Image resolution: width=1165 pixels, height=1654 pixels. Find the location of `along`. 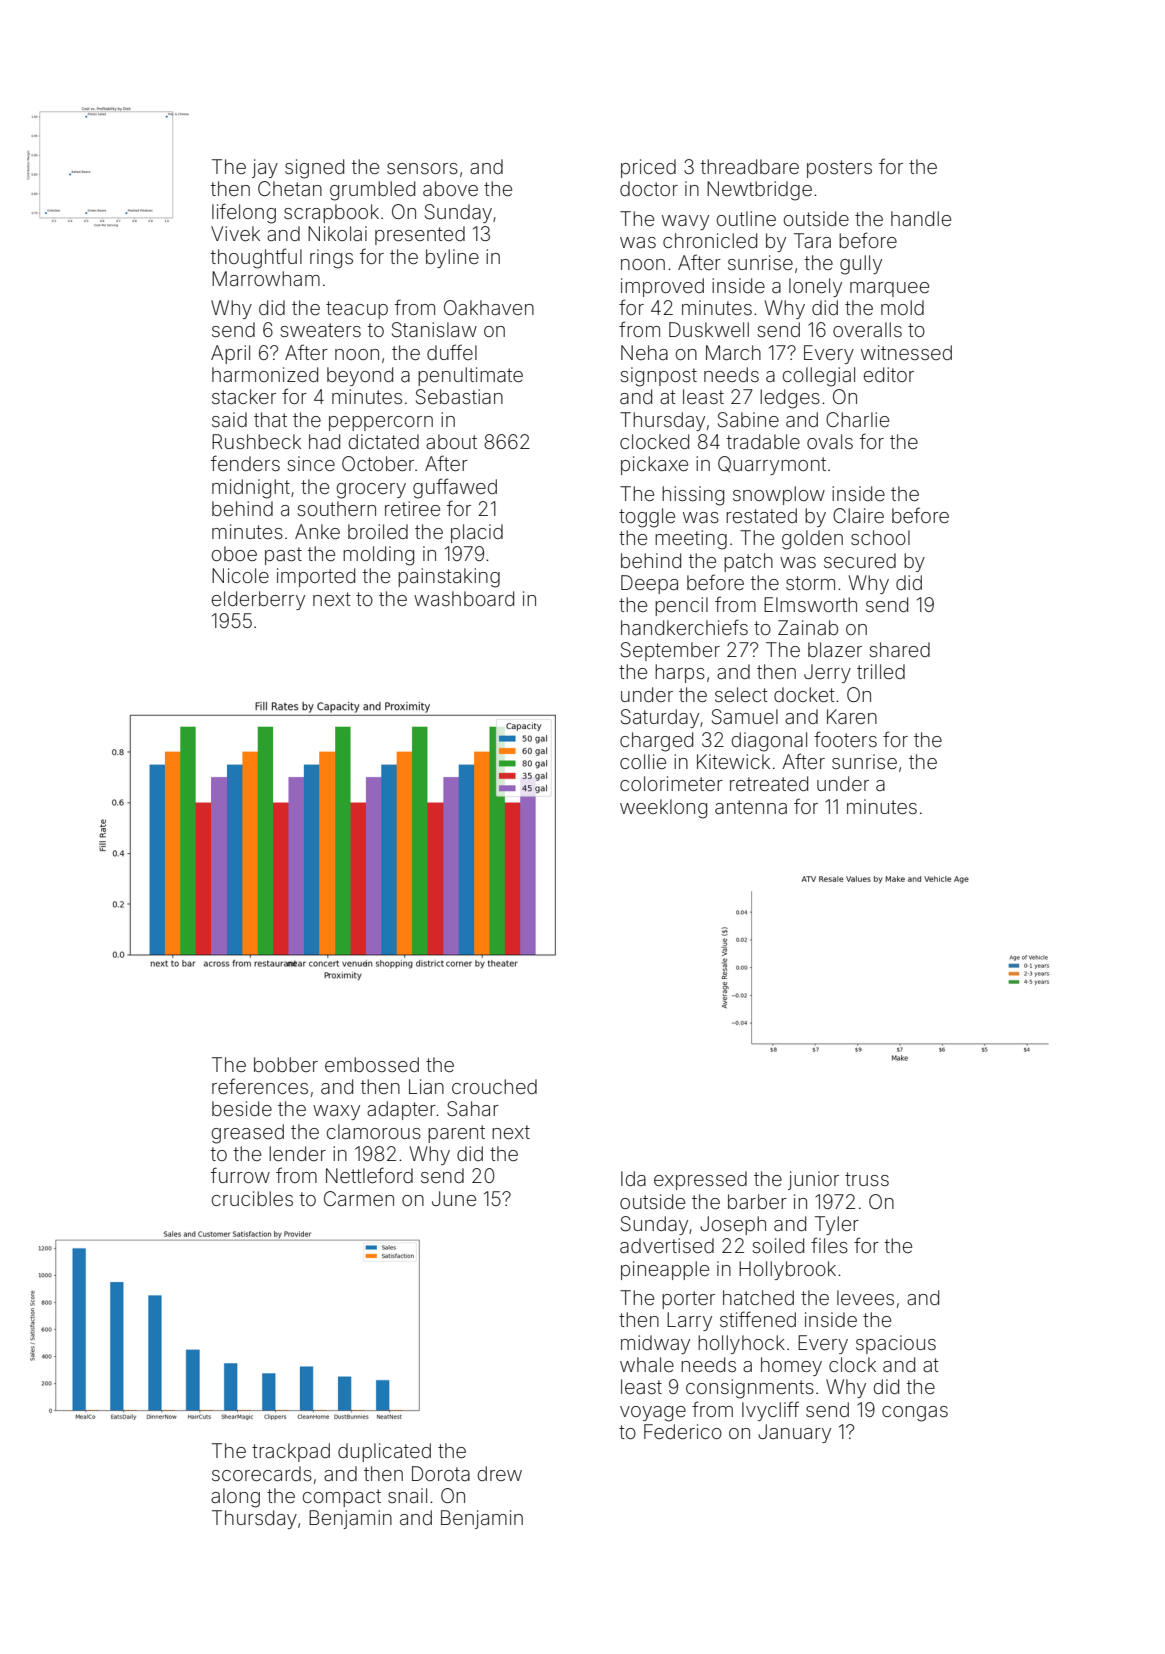

along is located at coordinates (235, 1498).
